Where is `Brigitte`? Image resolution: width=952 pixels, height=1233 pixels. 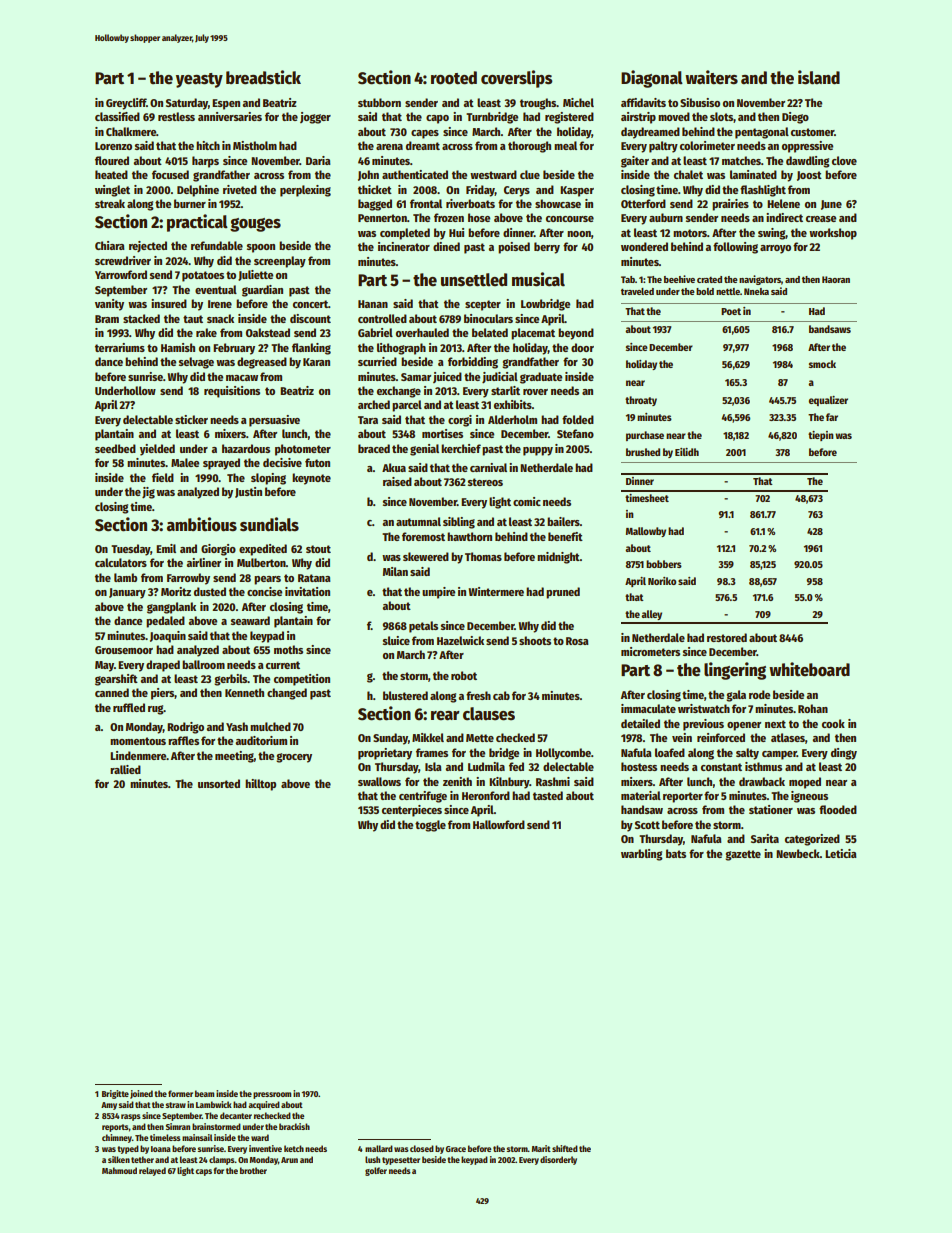 Brigitte is located at coordinates (115, 1094).
